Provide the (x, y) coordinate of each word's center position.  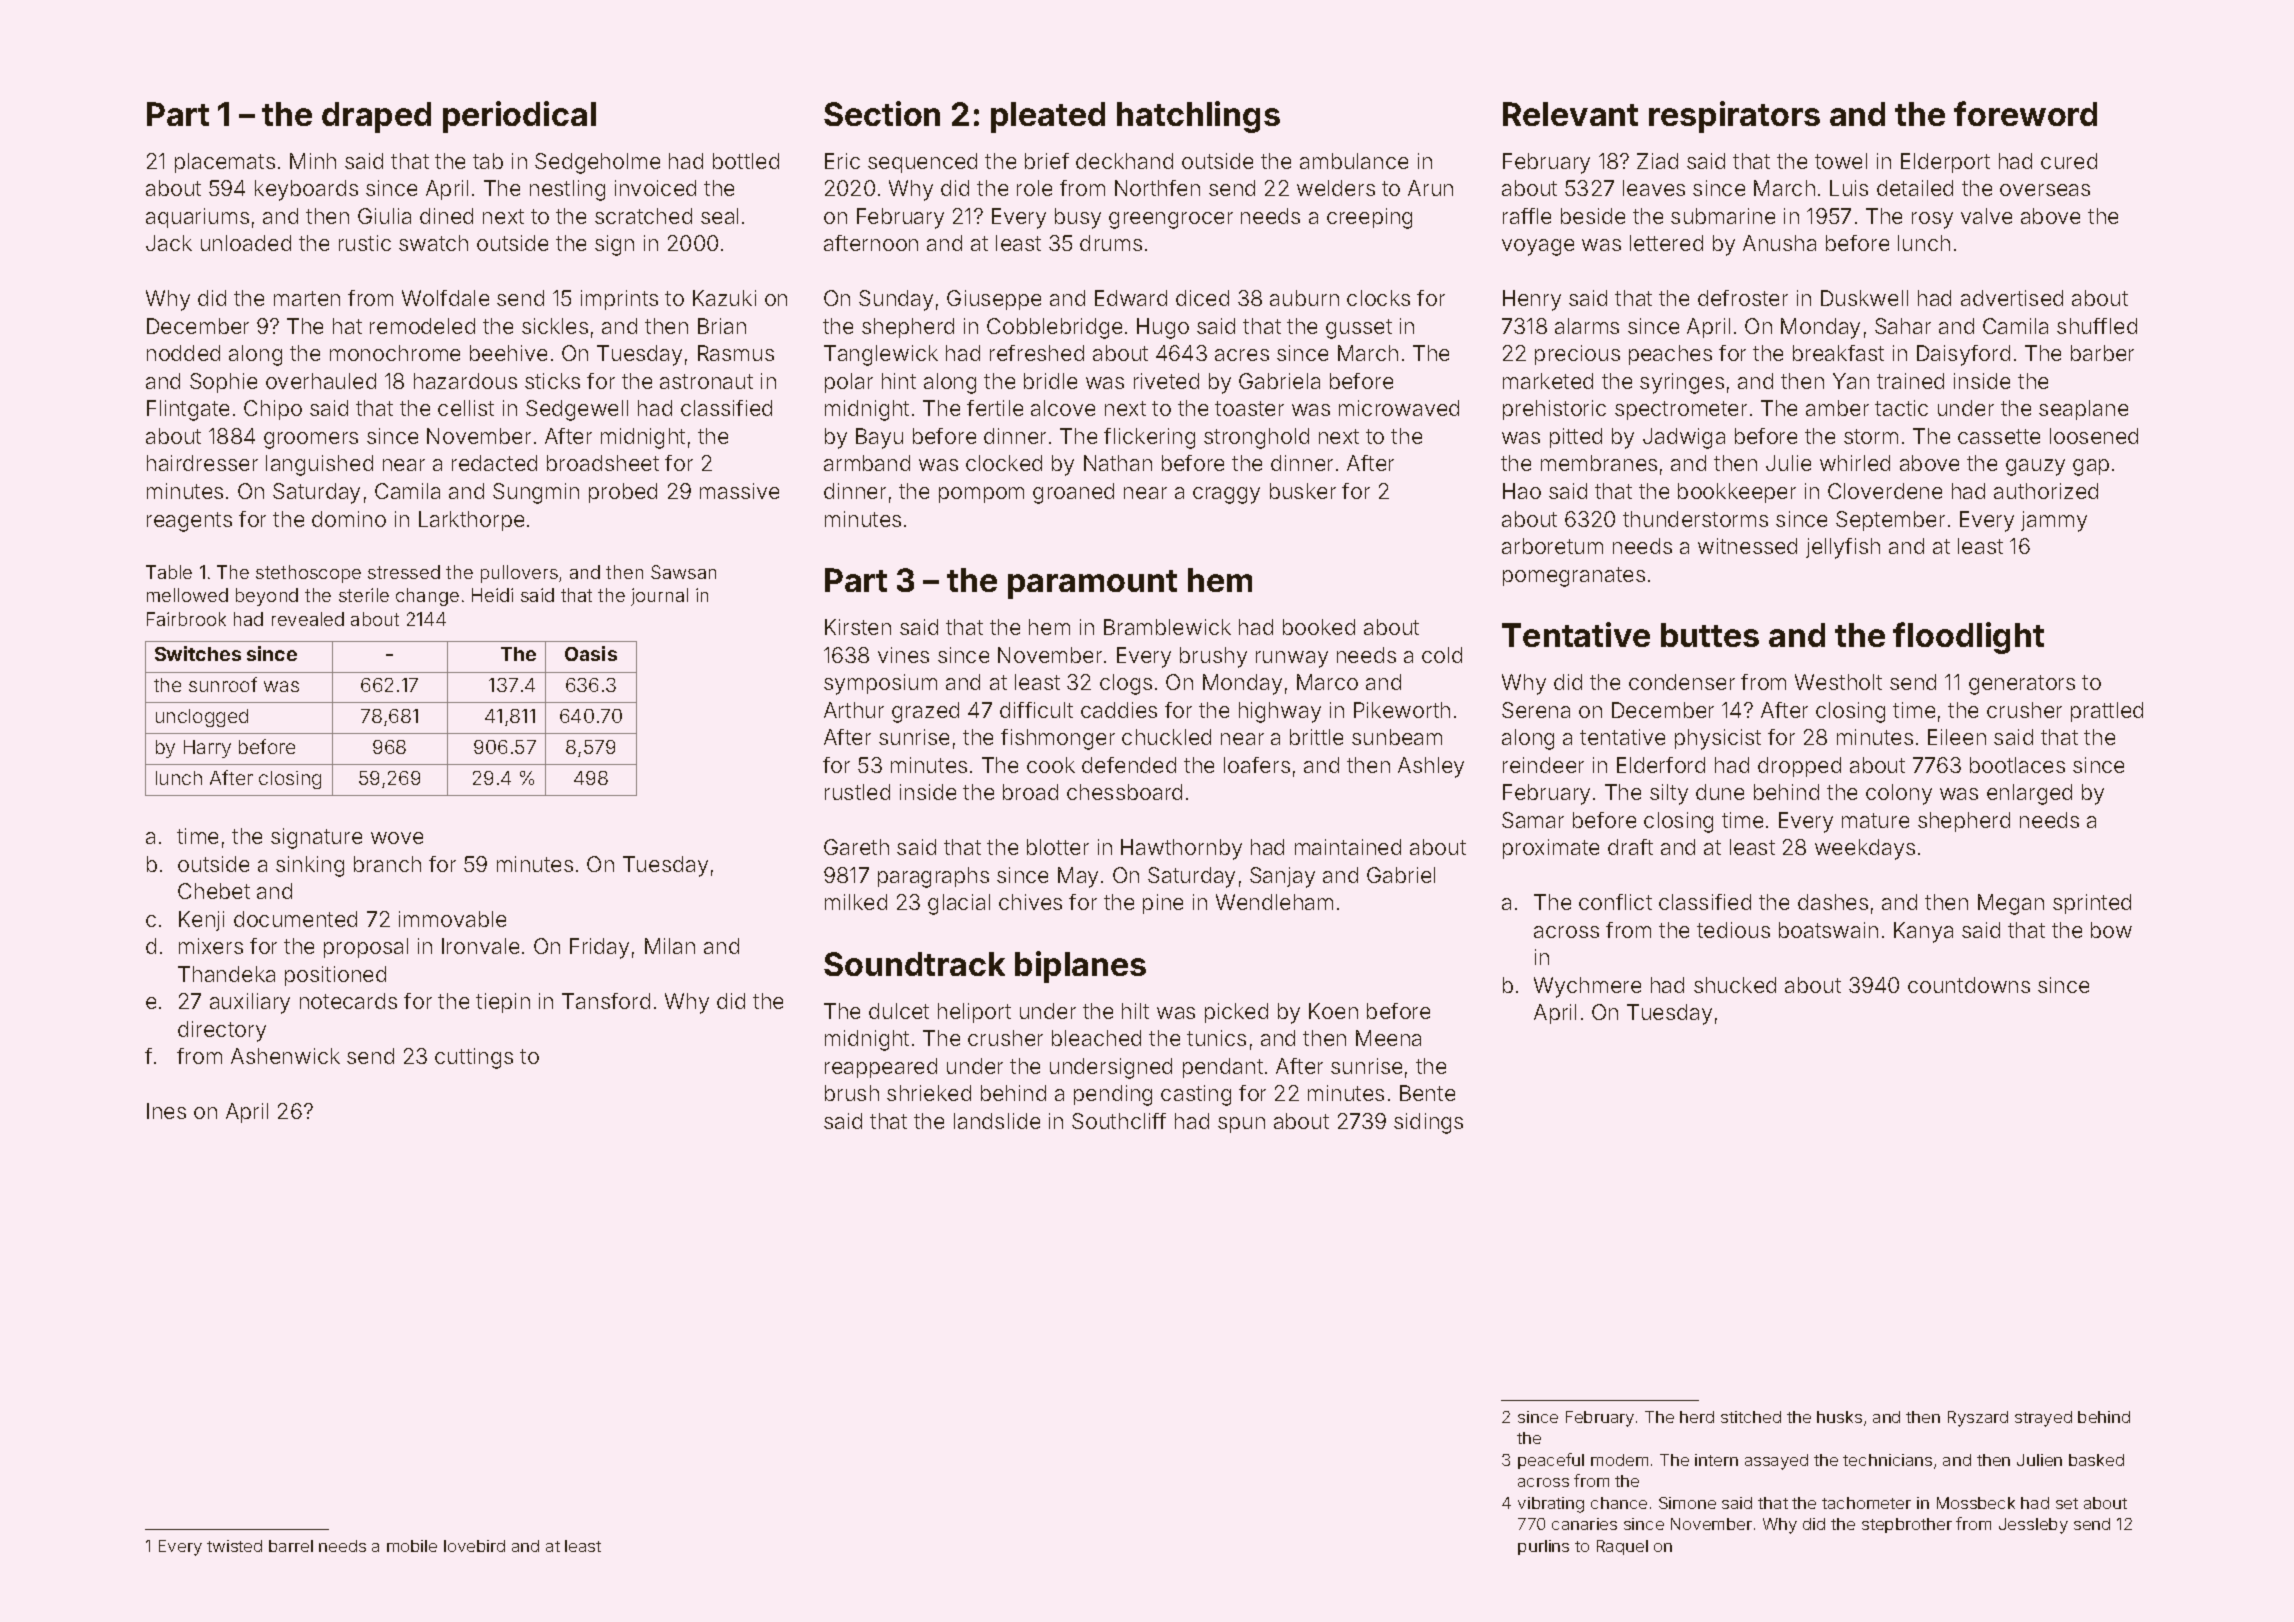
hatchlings (1198, 117)
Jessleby (2033, 1526)
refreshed (1037, 353)
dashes (1833, 902)
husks (1839, 1417)
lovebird (474, 1546)
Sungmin (536, 493)
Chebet (214, 891)
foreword (2025, 113)
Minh (313, 161)
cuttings (474, 1058)
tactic (1901, 408)
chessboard (1124, 792)
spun (1241, 1125)
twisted (234, 1546)
